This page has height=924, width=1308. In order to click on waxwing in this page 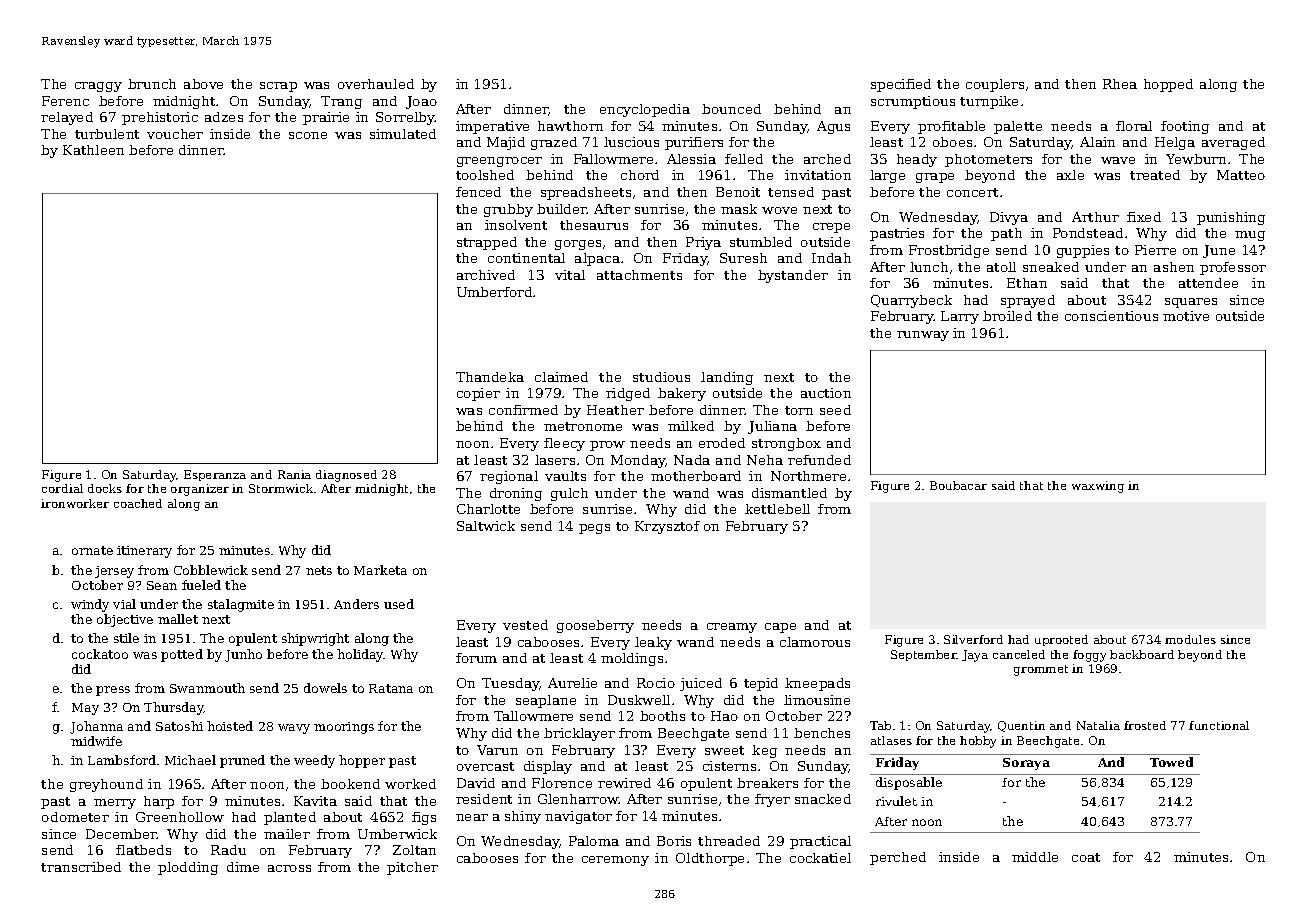, I will do `click(1098, 487)`.
